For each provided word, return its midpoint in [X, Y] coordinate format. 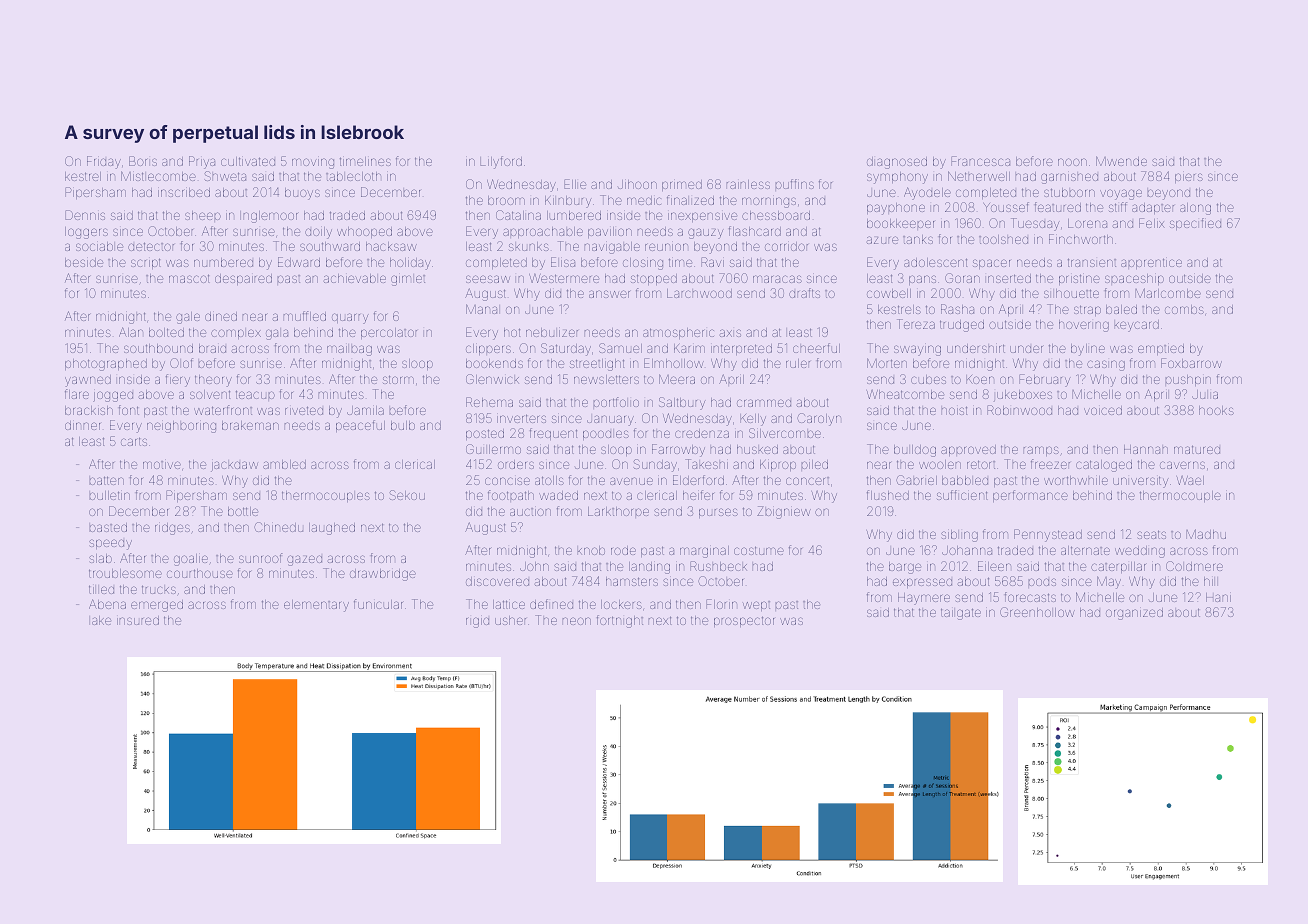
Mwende [1121, 161]
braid [212, 348]
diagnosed [897, 163]
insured [138, 620]
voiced [1103, 410]
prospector [744, 621]
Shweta [225, 176]
